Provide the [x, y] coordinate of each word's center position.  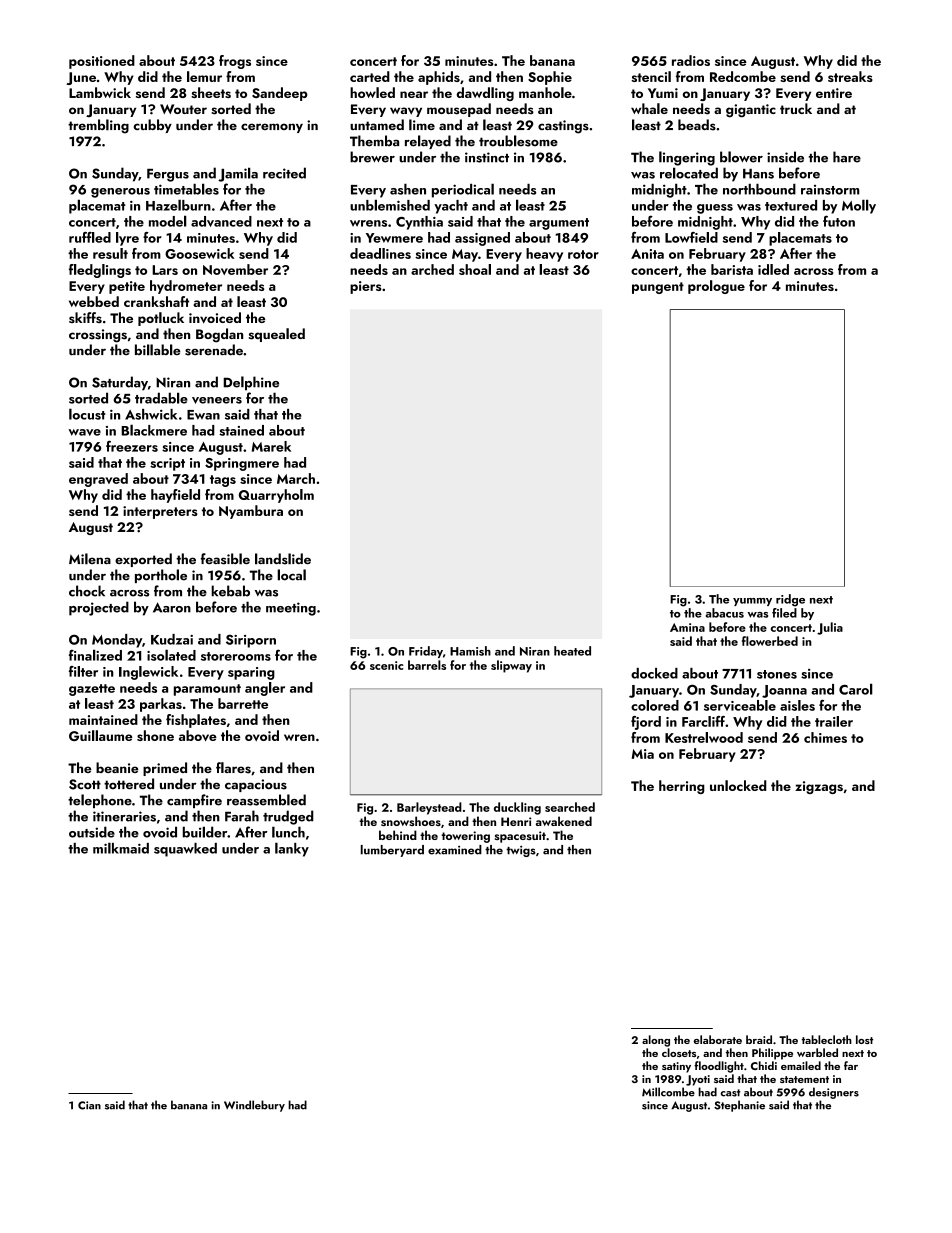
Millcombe [668, 1092]
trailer [834, 721]
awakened [564, 821]
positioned [102, 62]
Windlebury [254, 1106]
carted [370, 76]
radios [691, 60]
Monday [117, 641]
